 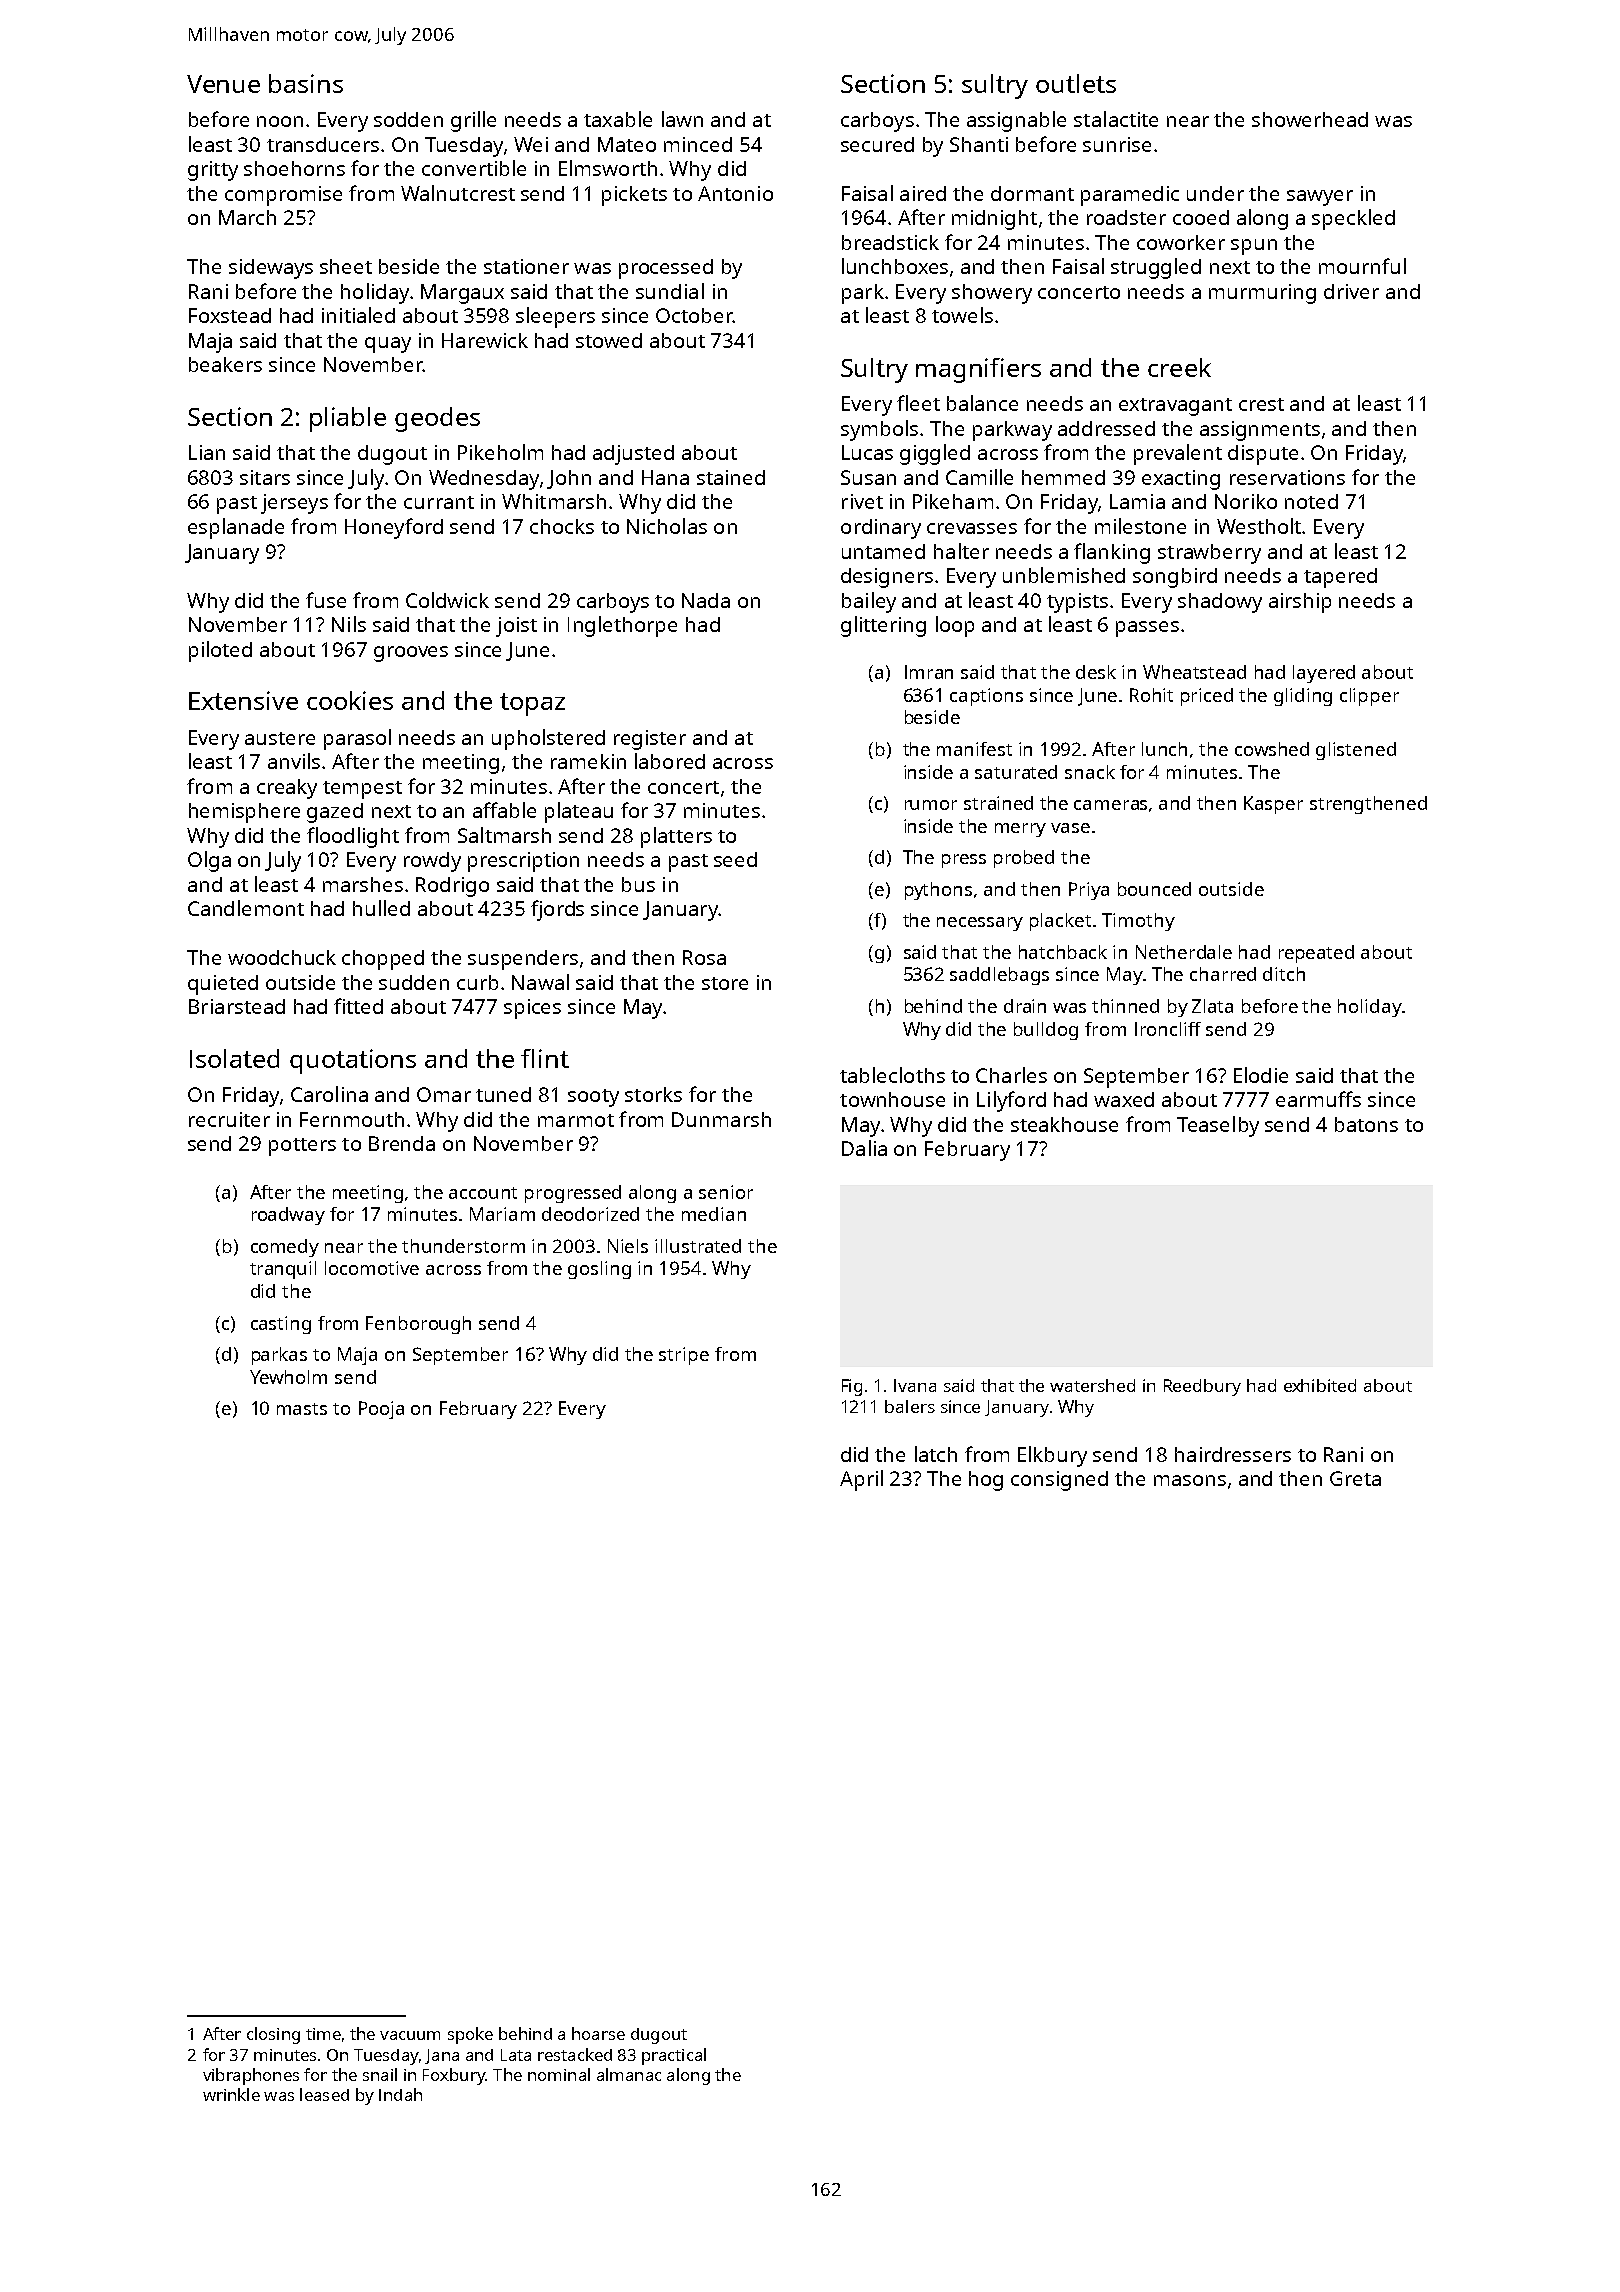 What do you see at coordinates (961, 551) in the screenshot?
I see `halter` at bounding box center [961, 551].
